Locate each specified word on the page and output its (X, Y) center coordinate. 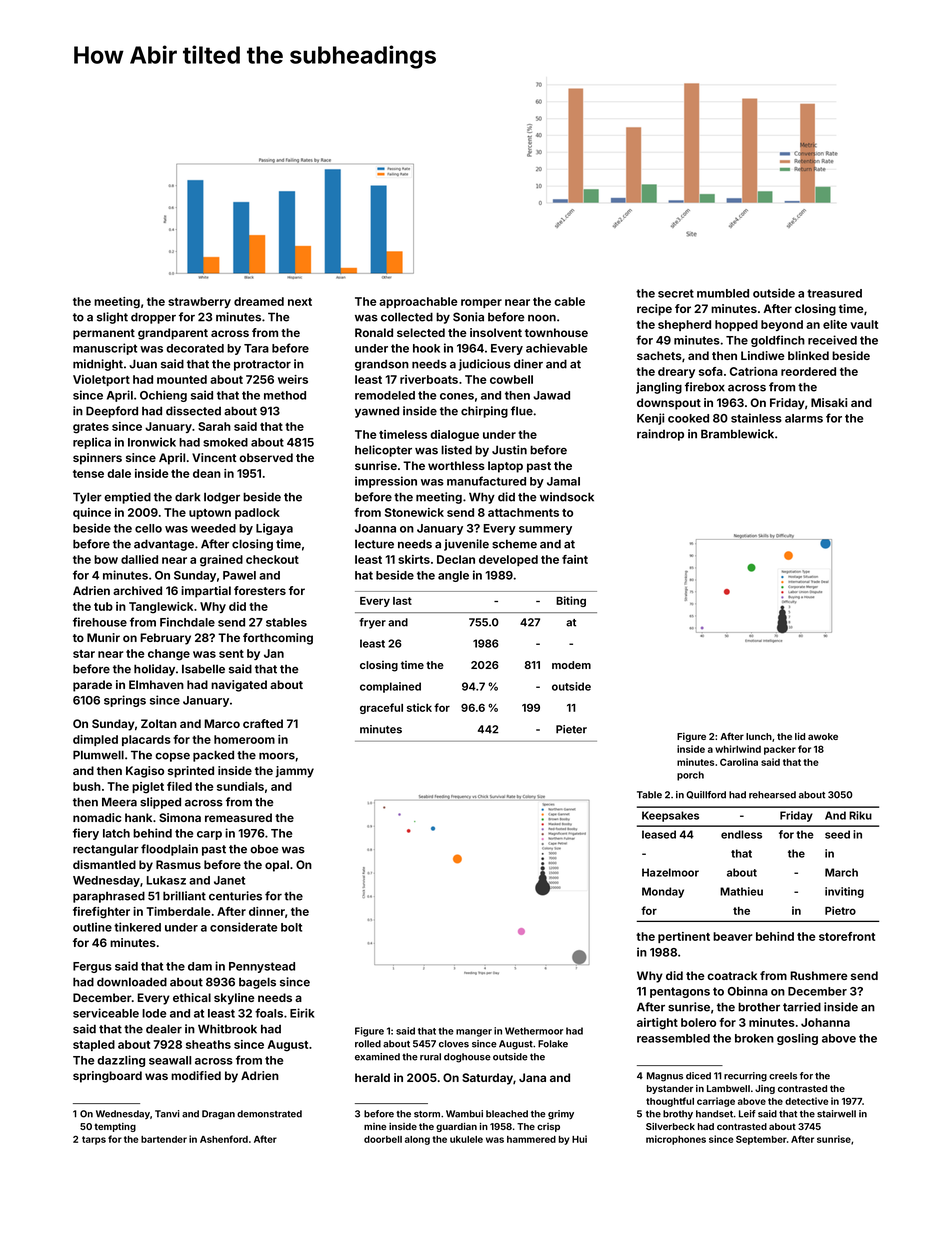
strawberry (199, 302)
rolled (368, 1044)
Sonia (468, 317)
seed (837, 834)
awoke (823, 736)
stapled (94, 1045)
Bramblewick (737, 434)
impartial (206, 592)
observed (266, 457)
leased (659, 834)
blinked (808, 355)
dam (200, 966)
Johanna (825, 1022)
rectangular (106, 850)
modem (571, 665)
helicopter (383, 451)
